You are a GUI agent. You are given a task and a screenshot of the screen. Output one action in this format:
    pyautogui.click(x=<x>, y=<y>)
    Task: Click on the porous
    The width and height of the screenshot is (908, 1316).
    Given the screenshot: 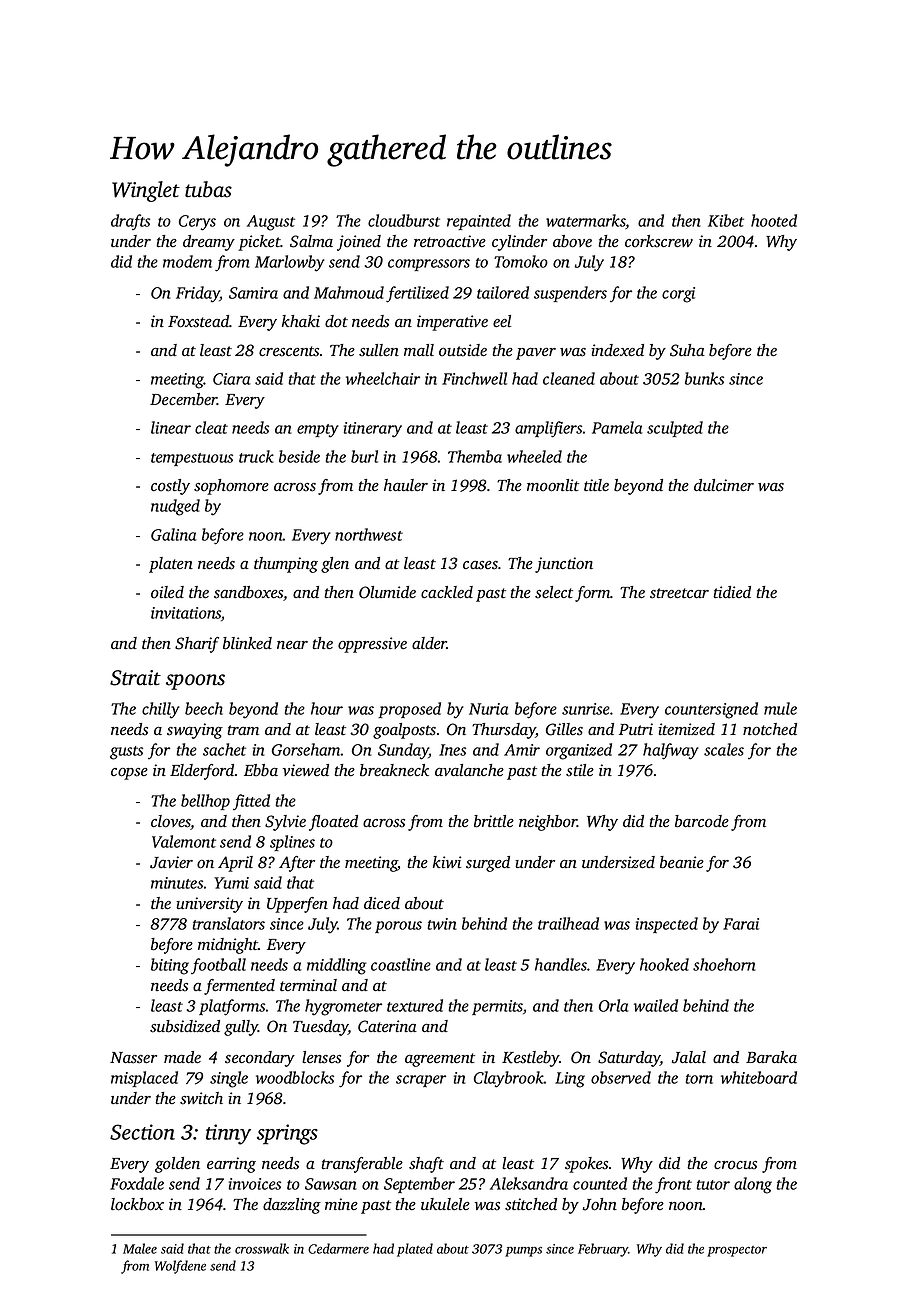 What is the action you would take?
    pyautogui.click(x=398, y=927)
